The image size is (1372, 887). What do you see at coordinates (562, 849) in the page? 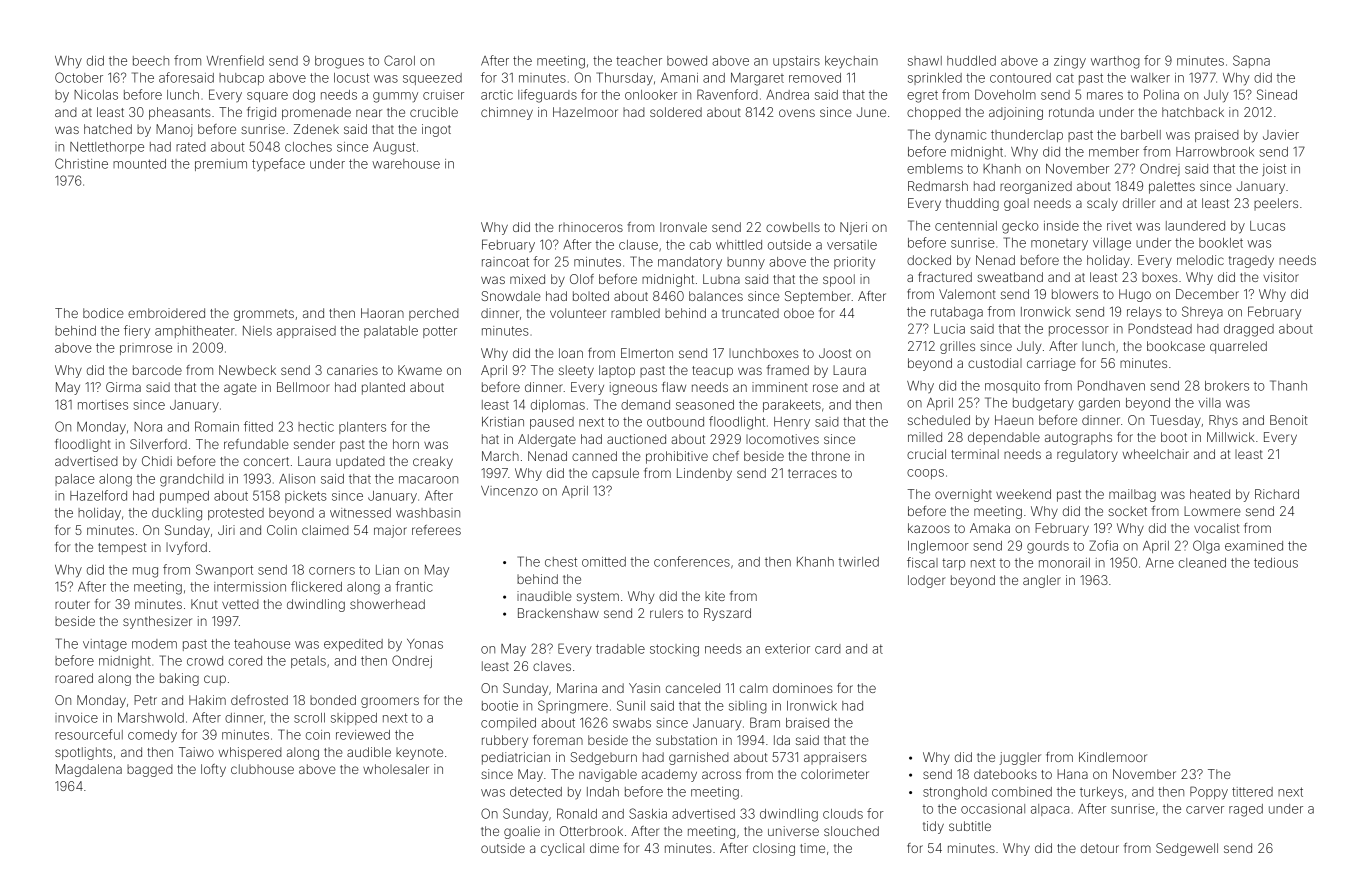
I see `cyclical` at bounding box center [562, 849].
